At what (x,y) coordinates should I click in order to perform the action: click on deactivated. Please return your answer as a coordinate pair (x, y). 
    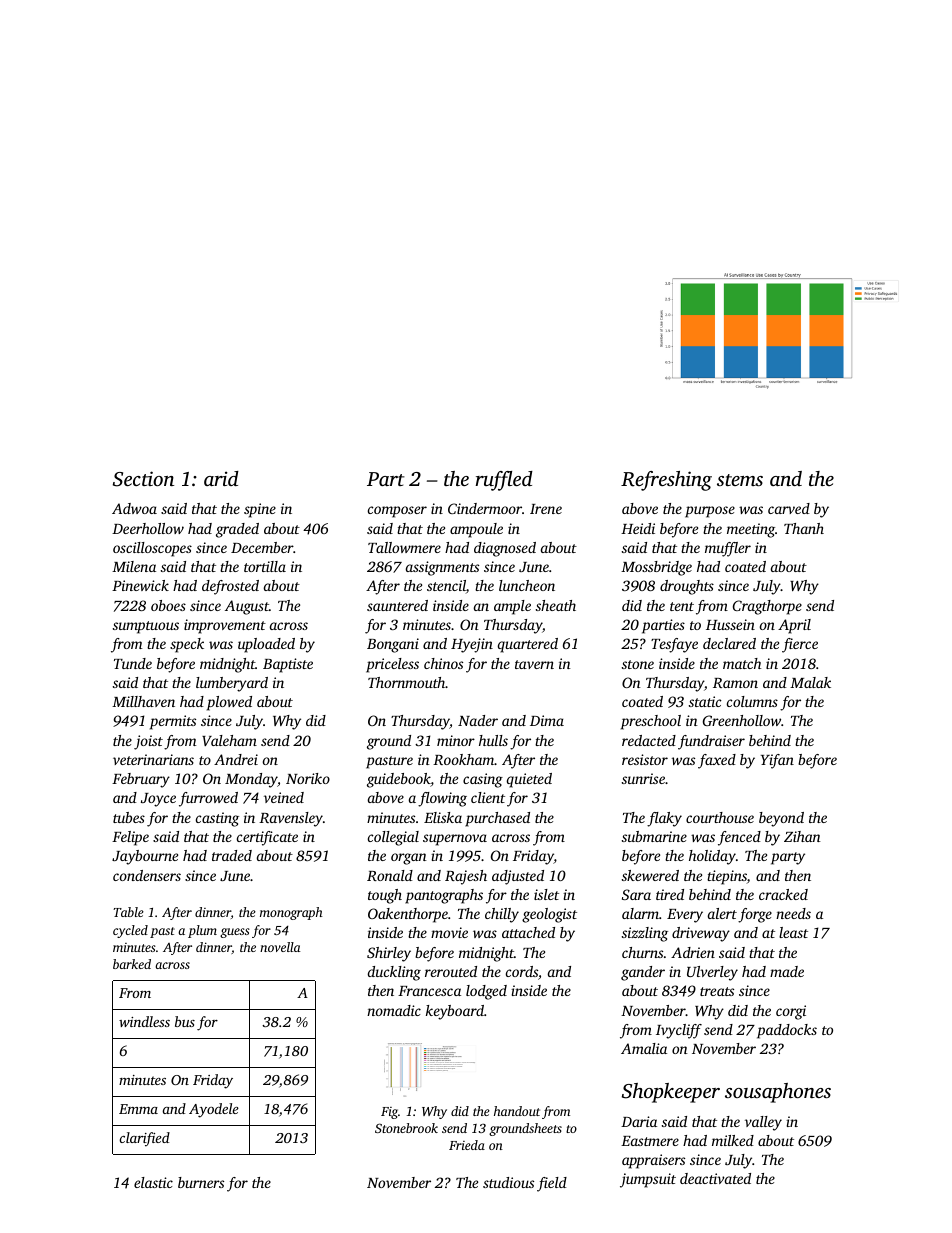
    Looking at the image, I should click on (715, 1178).
